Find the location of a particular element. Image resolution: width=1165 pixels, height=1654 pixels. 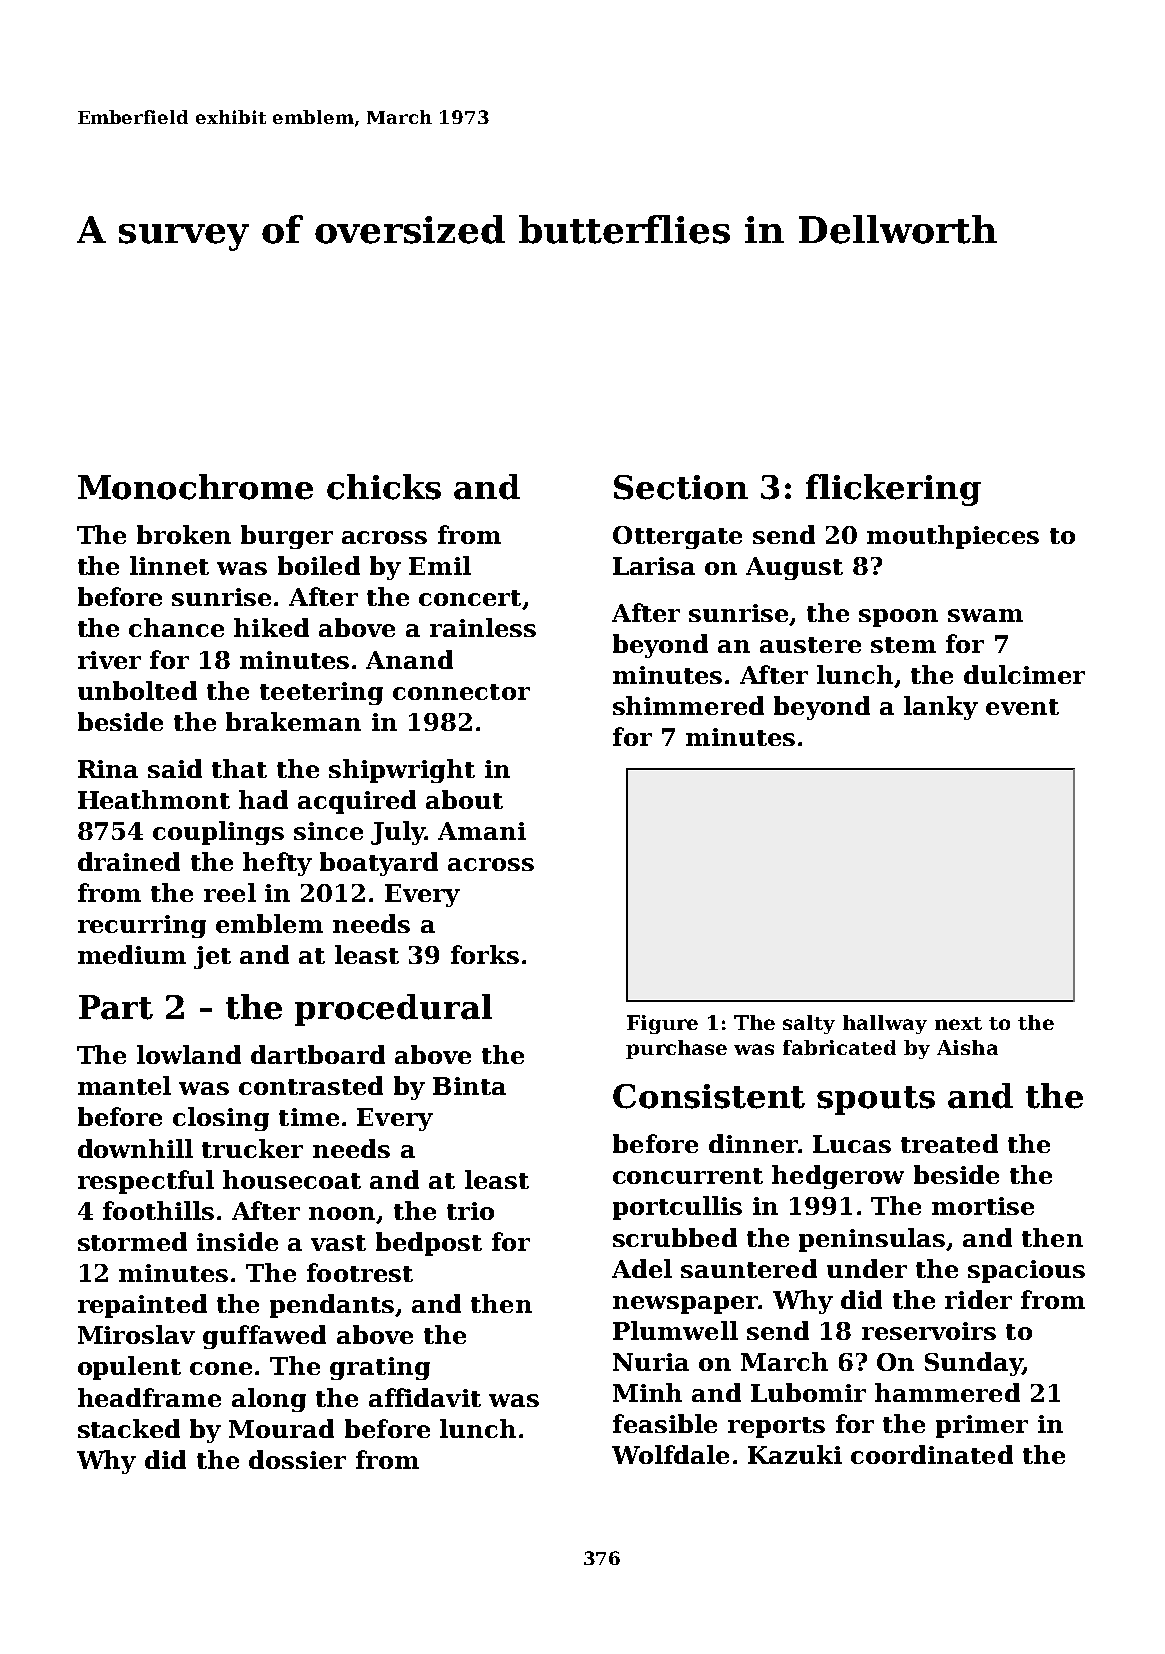

Monochrome is located at coordinates (195, 487).
